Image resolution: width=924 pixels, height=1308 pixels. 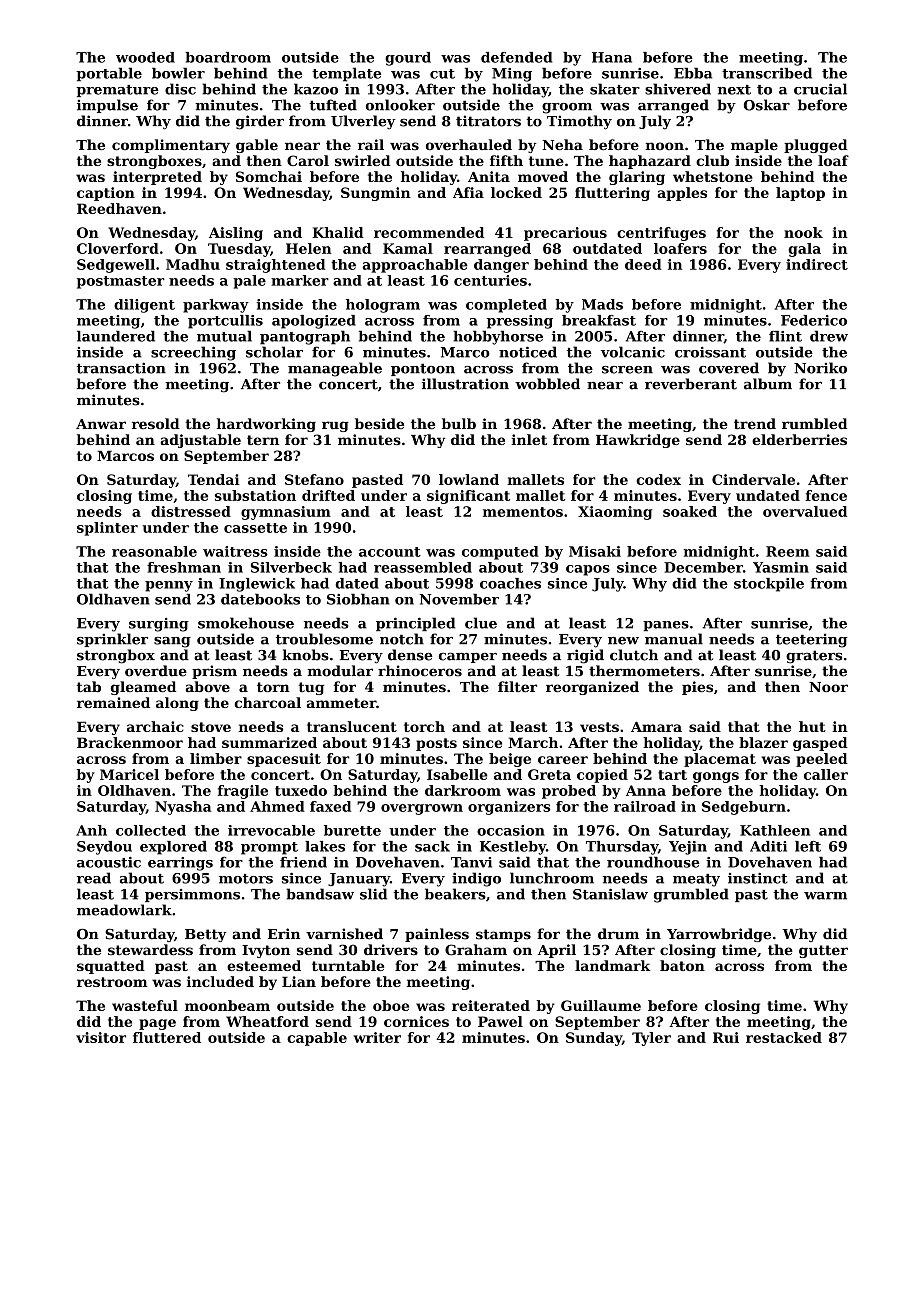 I want to click on wooded, so click(x=145, y=57).
